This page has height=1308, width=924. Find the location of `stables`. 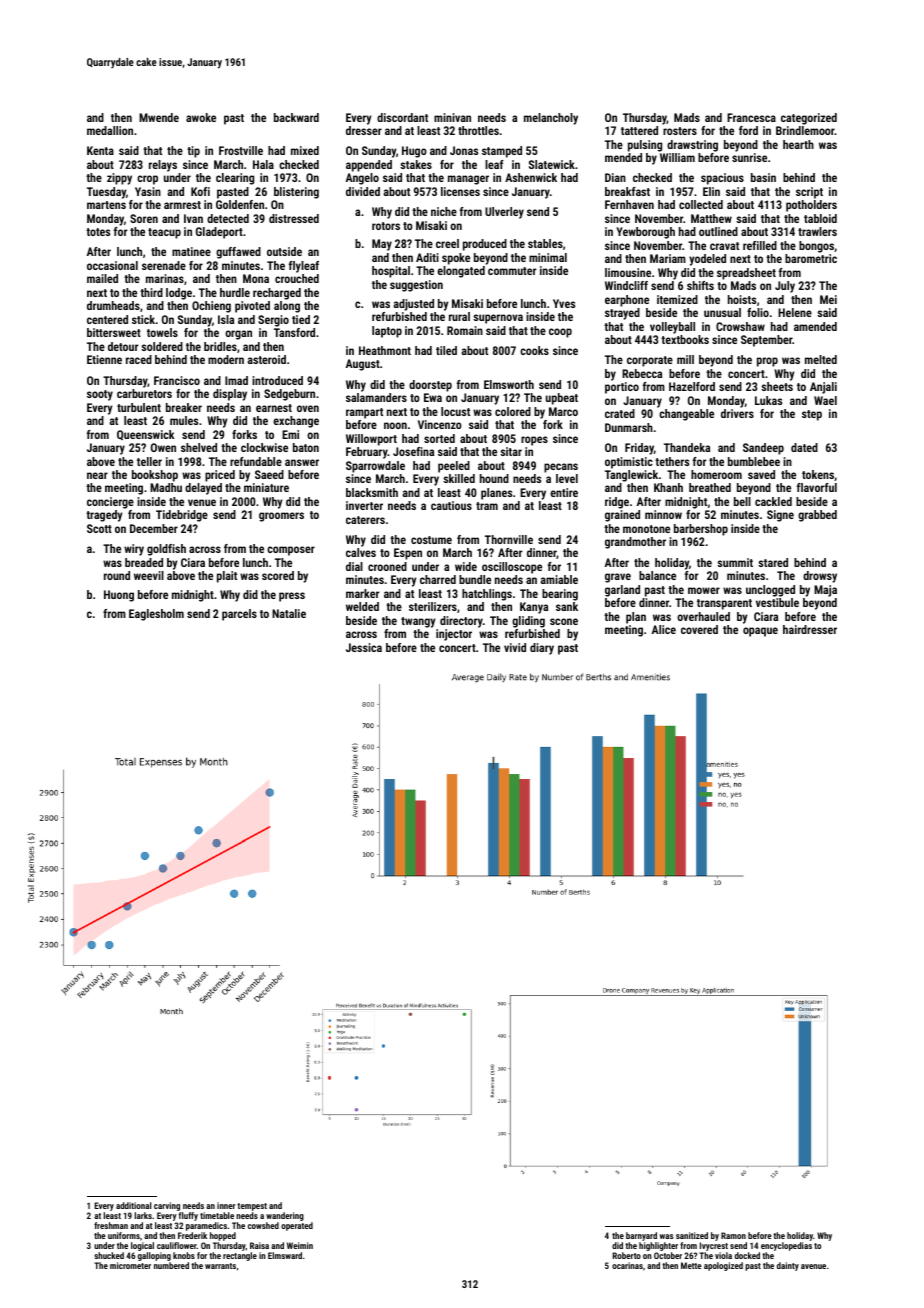

stables is located at coordinates (545, 243).
